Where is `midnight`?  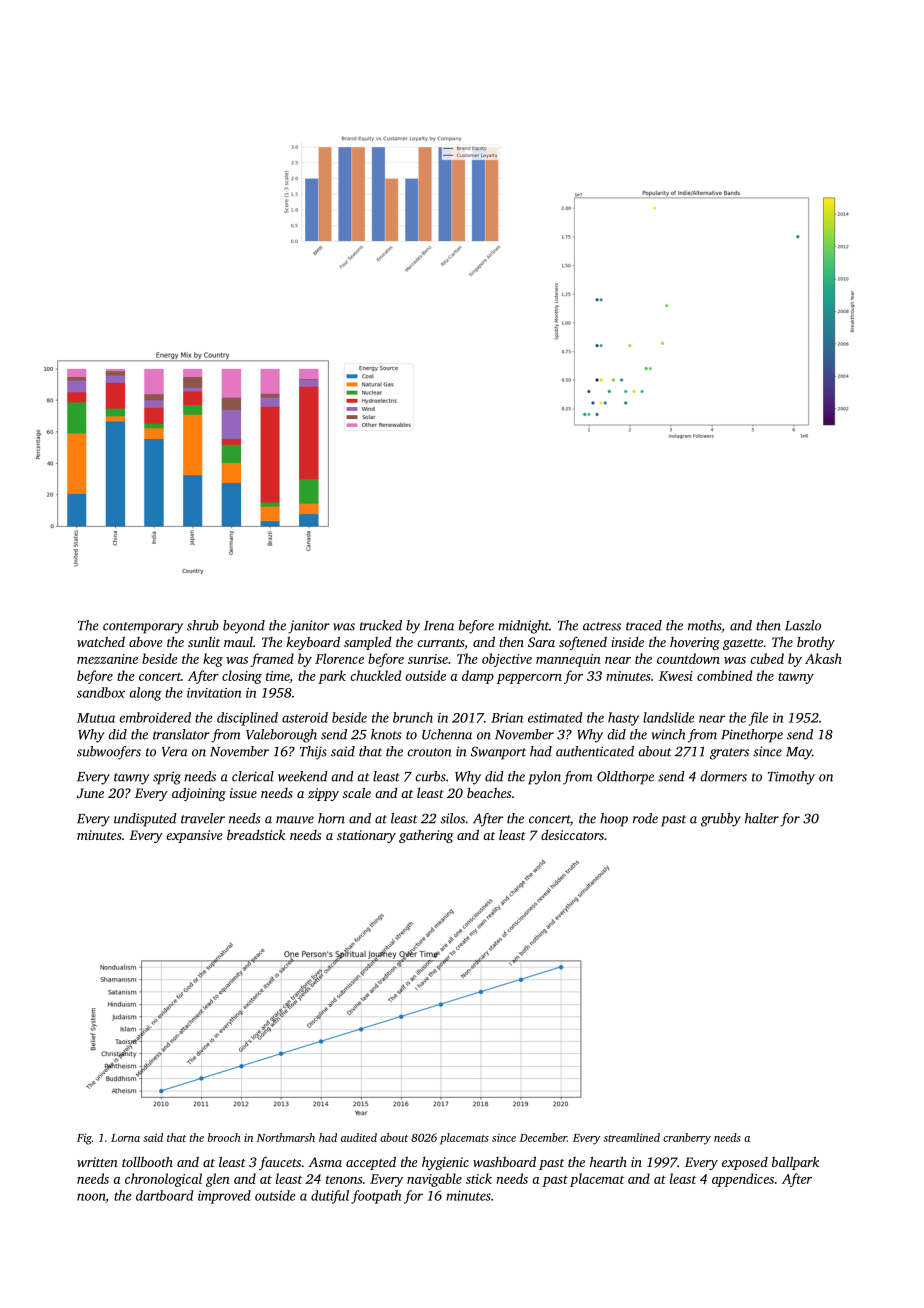
midnight is located at coordinates (523, 627).
